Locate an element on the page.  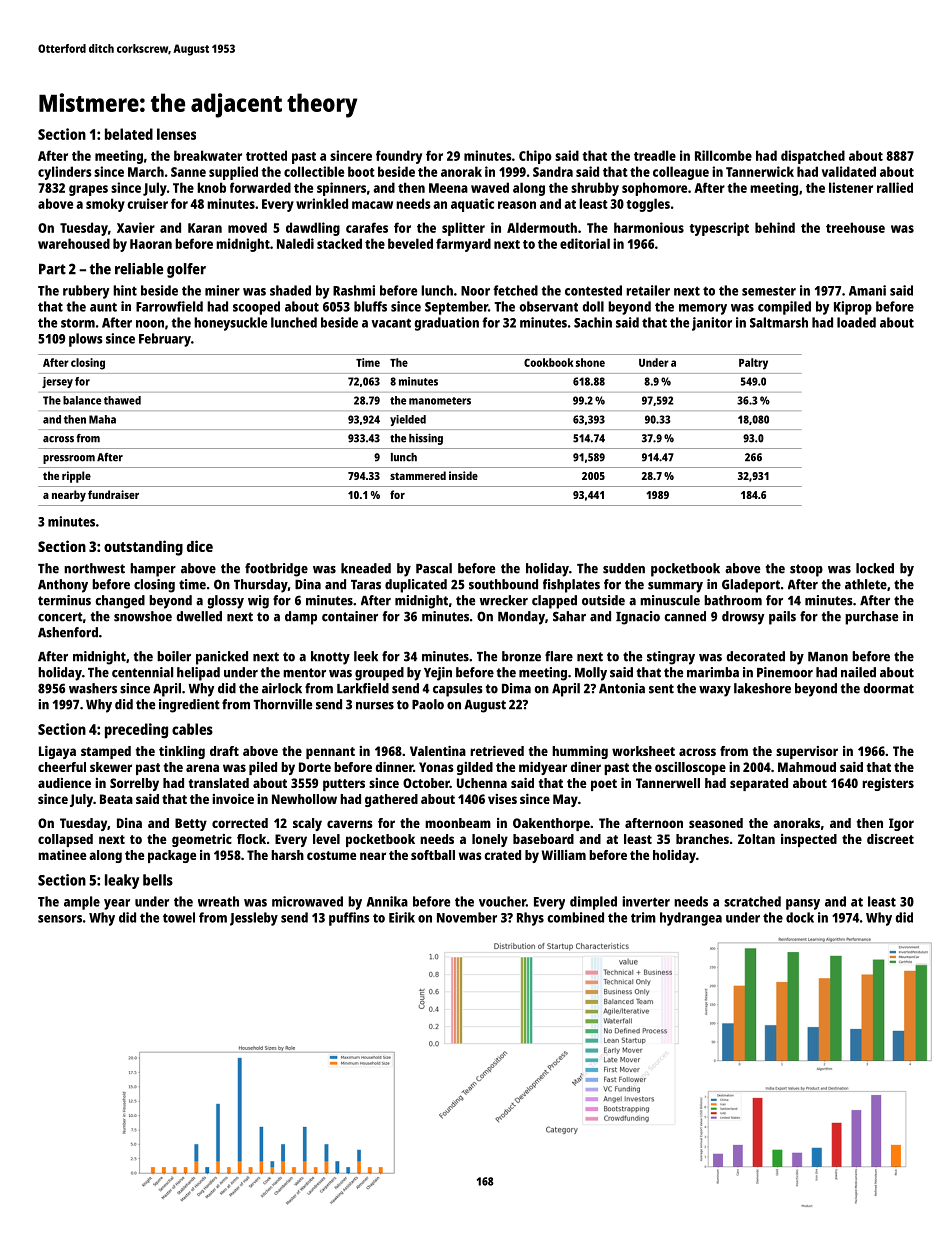
stoop is located at coordinates (806, 570).
